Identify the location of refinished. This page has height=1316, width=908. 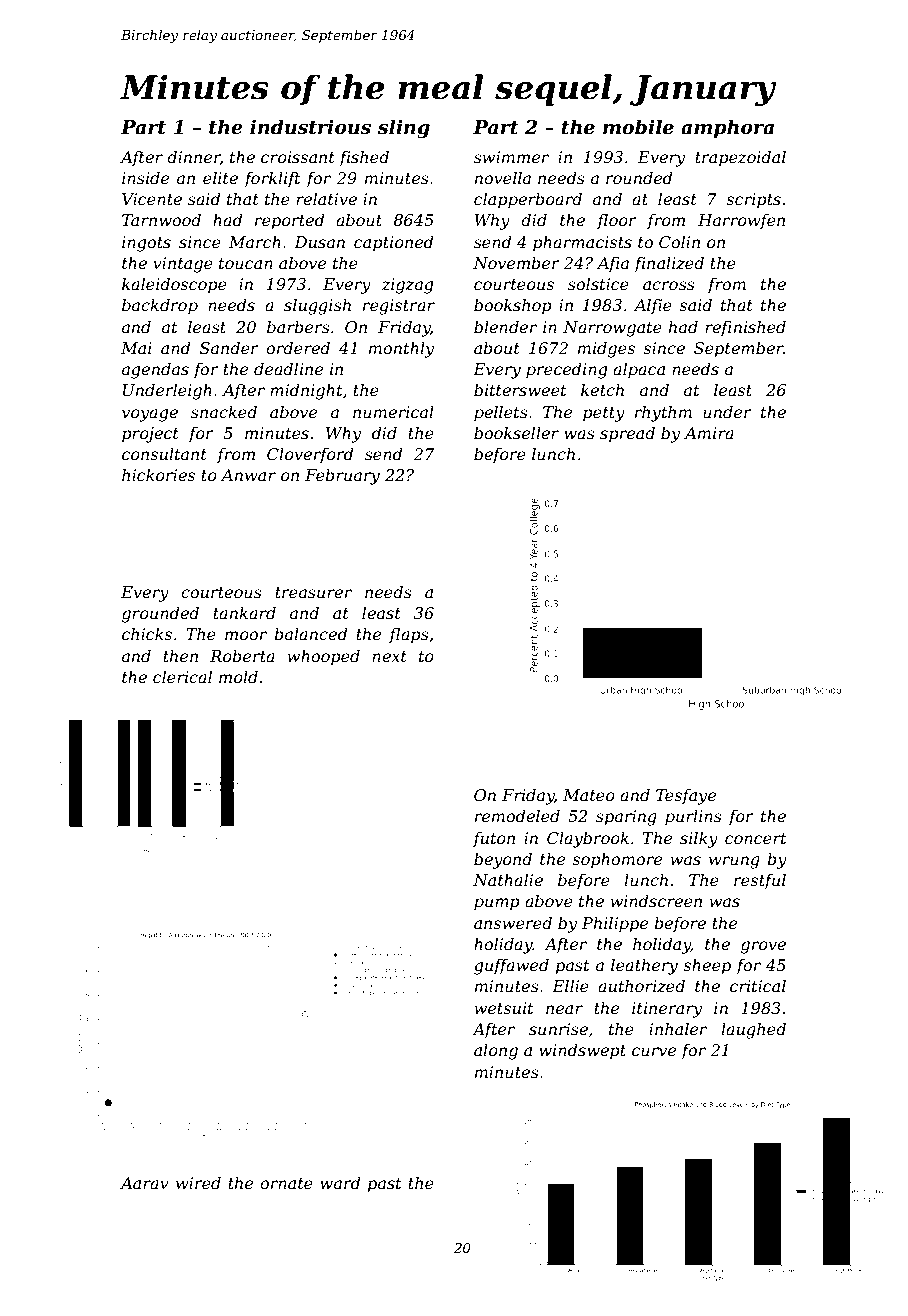
(745, 328).
